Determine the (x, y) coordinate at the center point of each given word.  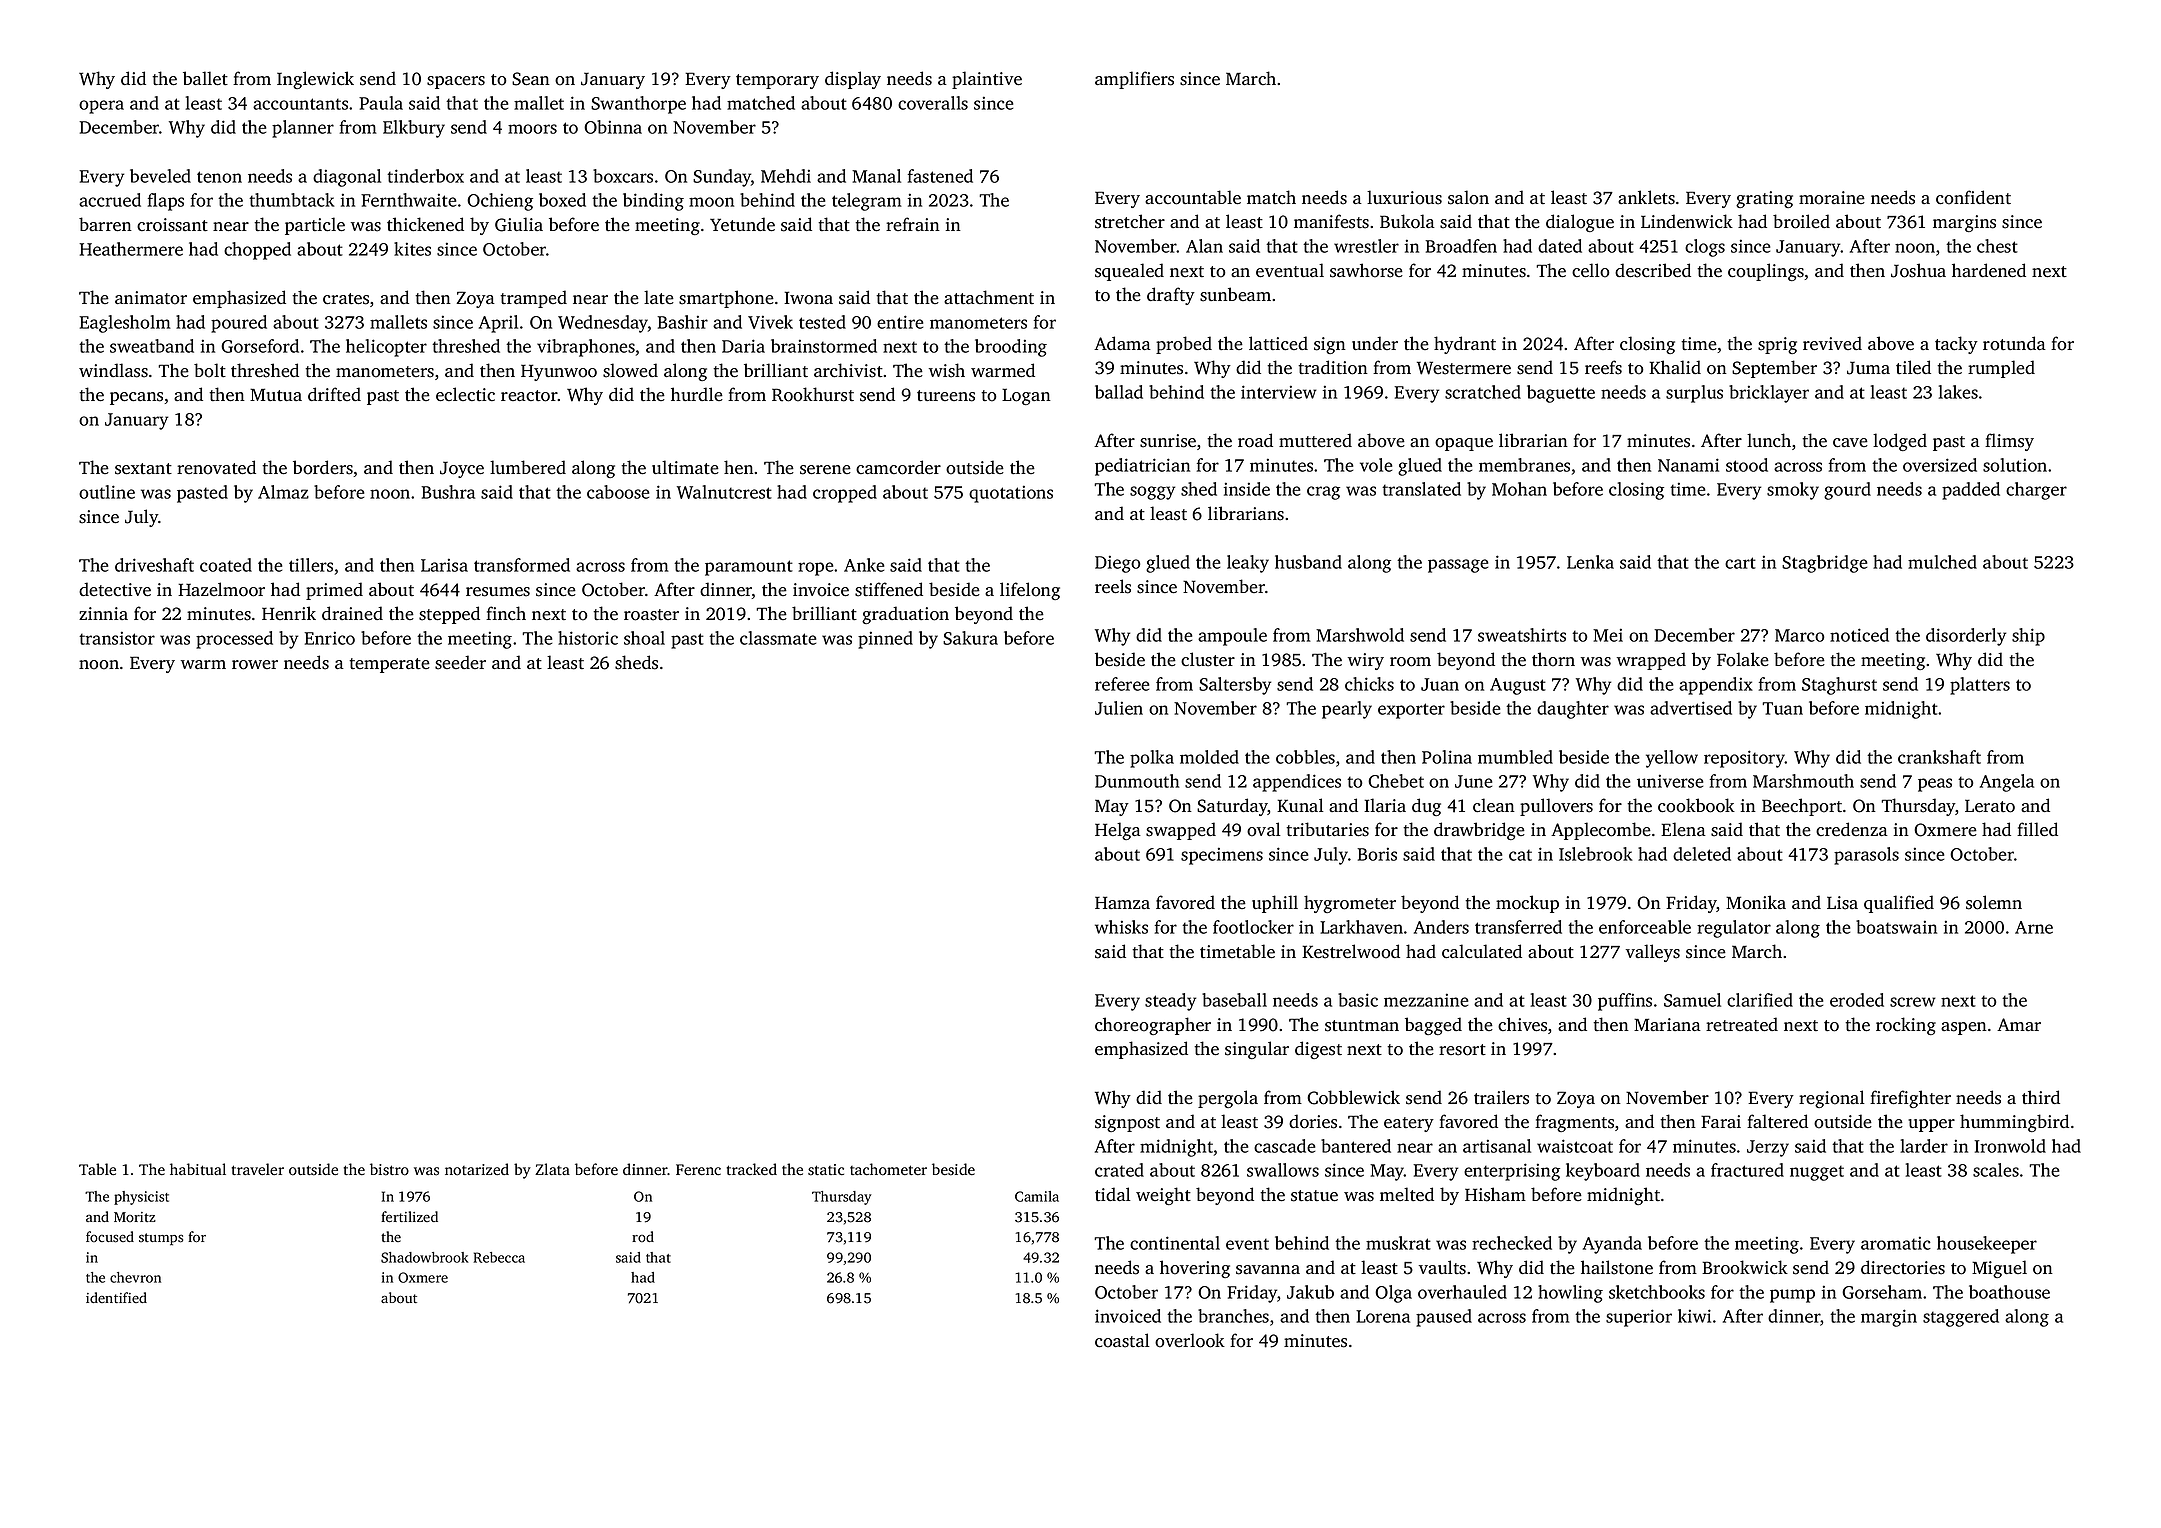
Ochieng (500, 202)
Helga (1118, 831)
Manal (876, 176)
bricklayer (1769, 394)
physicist (141, 1198)
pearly (1347, 710)
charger (2036, 491)
